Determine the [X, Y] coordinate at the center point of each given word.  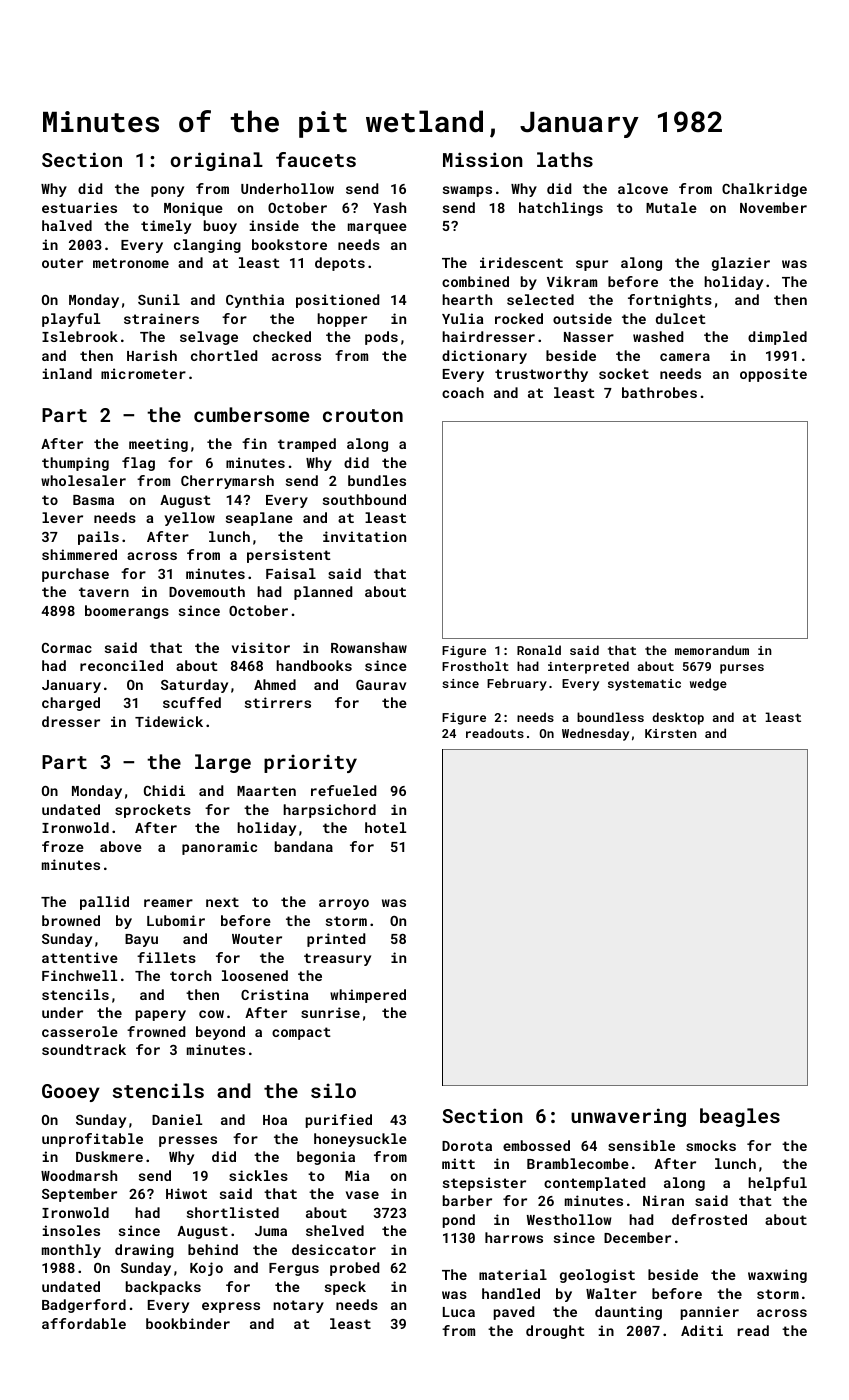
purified [339, 1121]
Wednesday [595, 734]
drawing [144, 1251]
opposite [773, 375]
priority [310, 763]
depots [340, 264]
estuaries [79, 207]
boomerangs [127, 612]
